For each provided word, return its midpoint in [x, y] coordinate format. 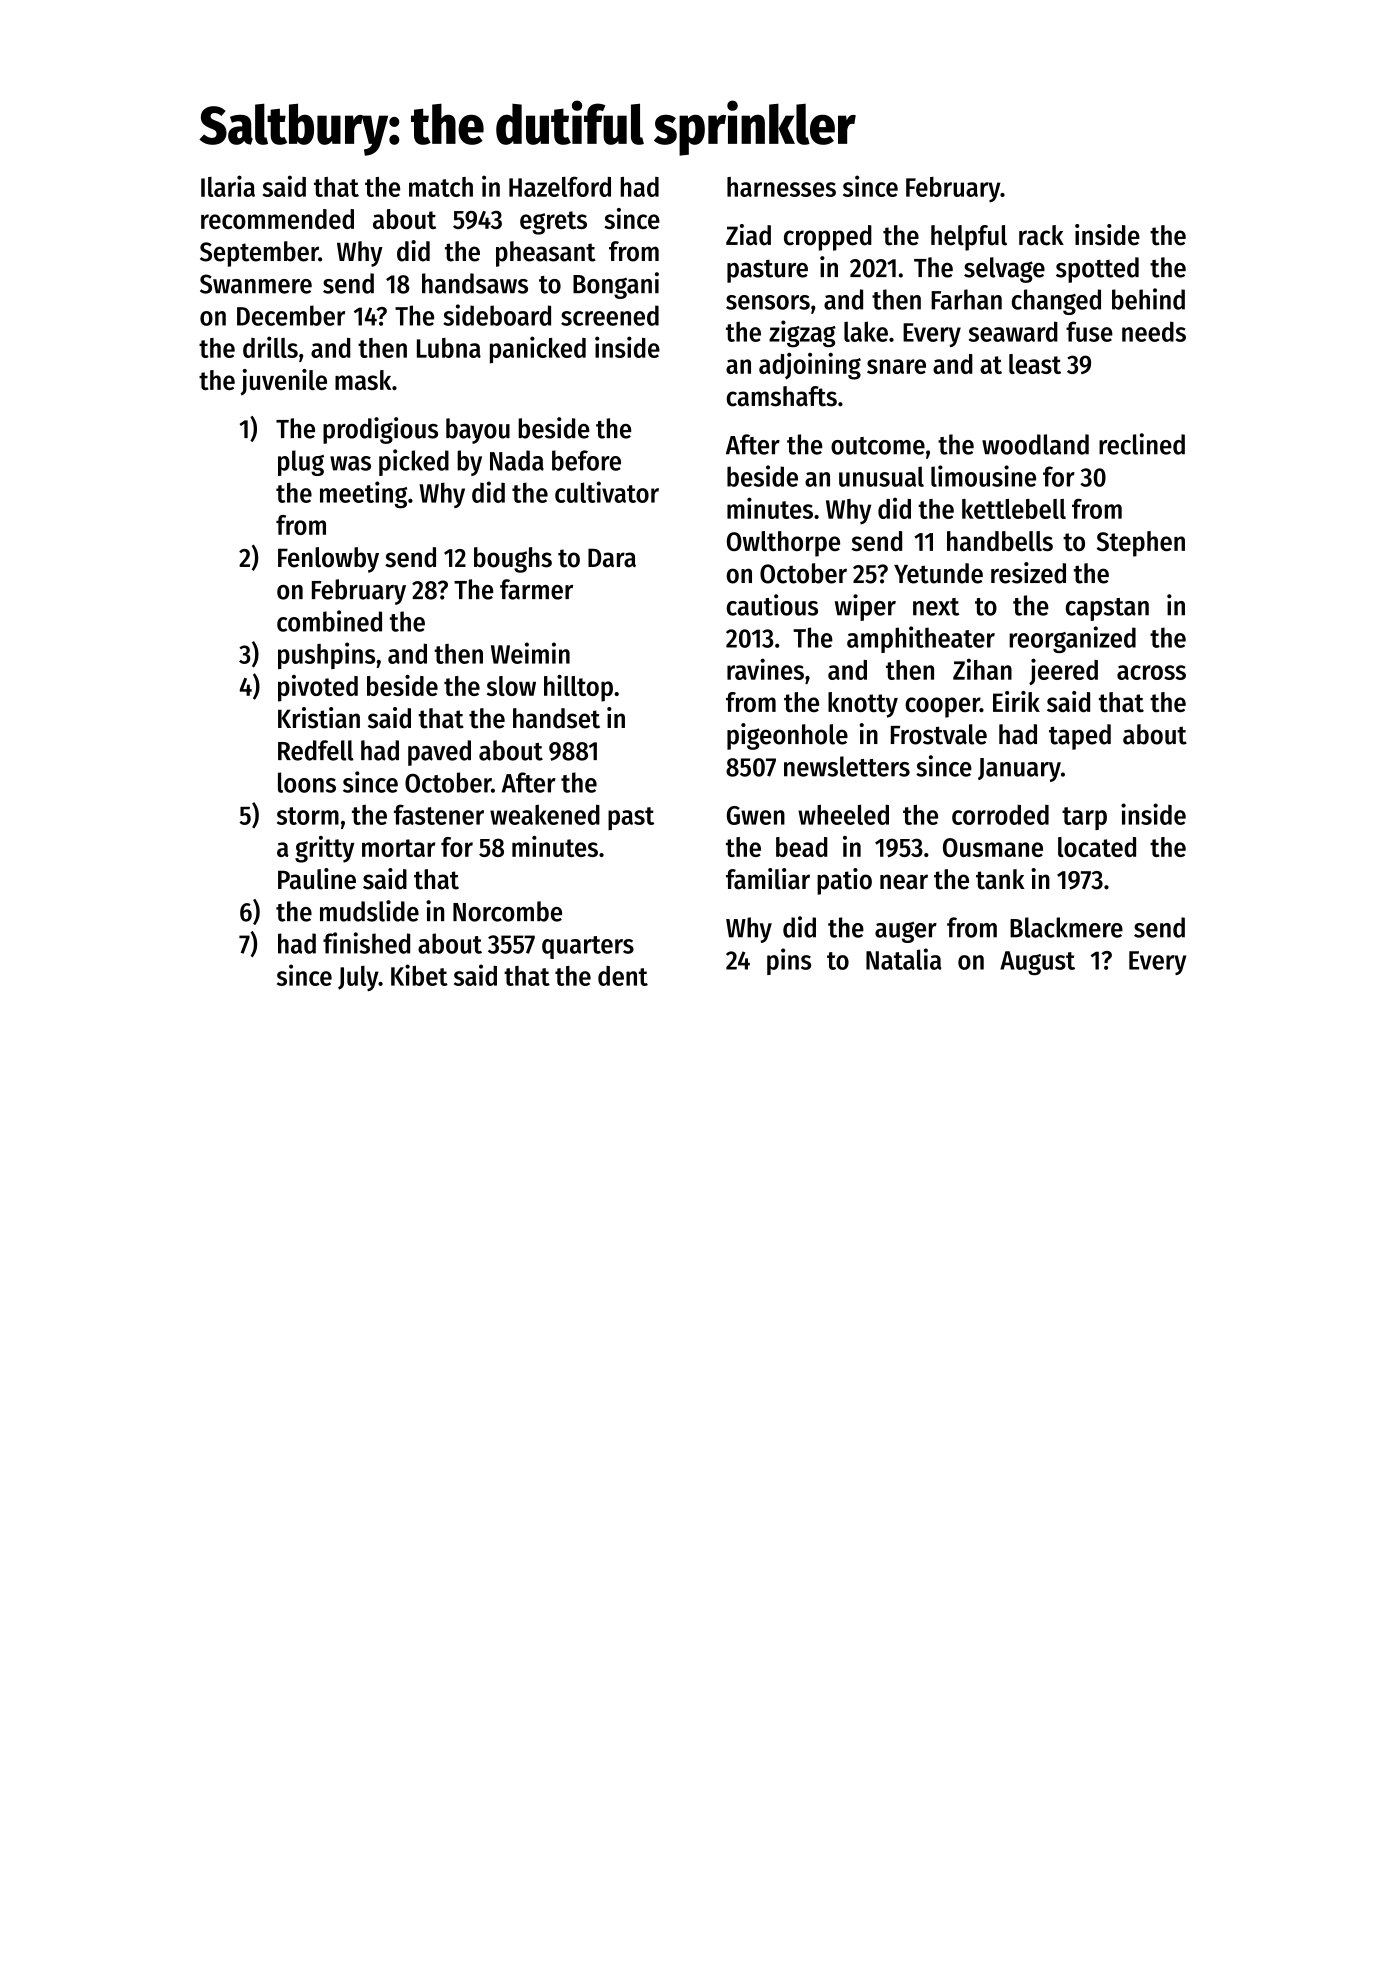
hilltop [578, 688]
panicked [538, 350]
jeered [1063, 671]
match [441, 187]
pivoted [318, 688]
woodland [1035, 444]
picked [414, 462]
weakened [545, 814]
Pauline [317, 879]
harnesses [781, 187]
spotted [1097, 270]
